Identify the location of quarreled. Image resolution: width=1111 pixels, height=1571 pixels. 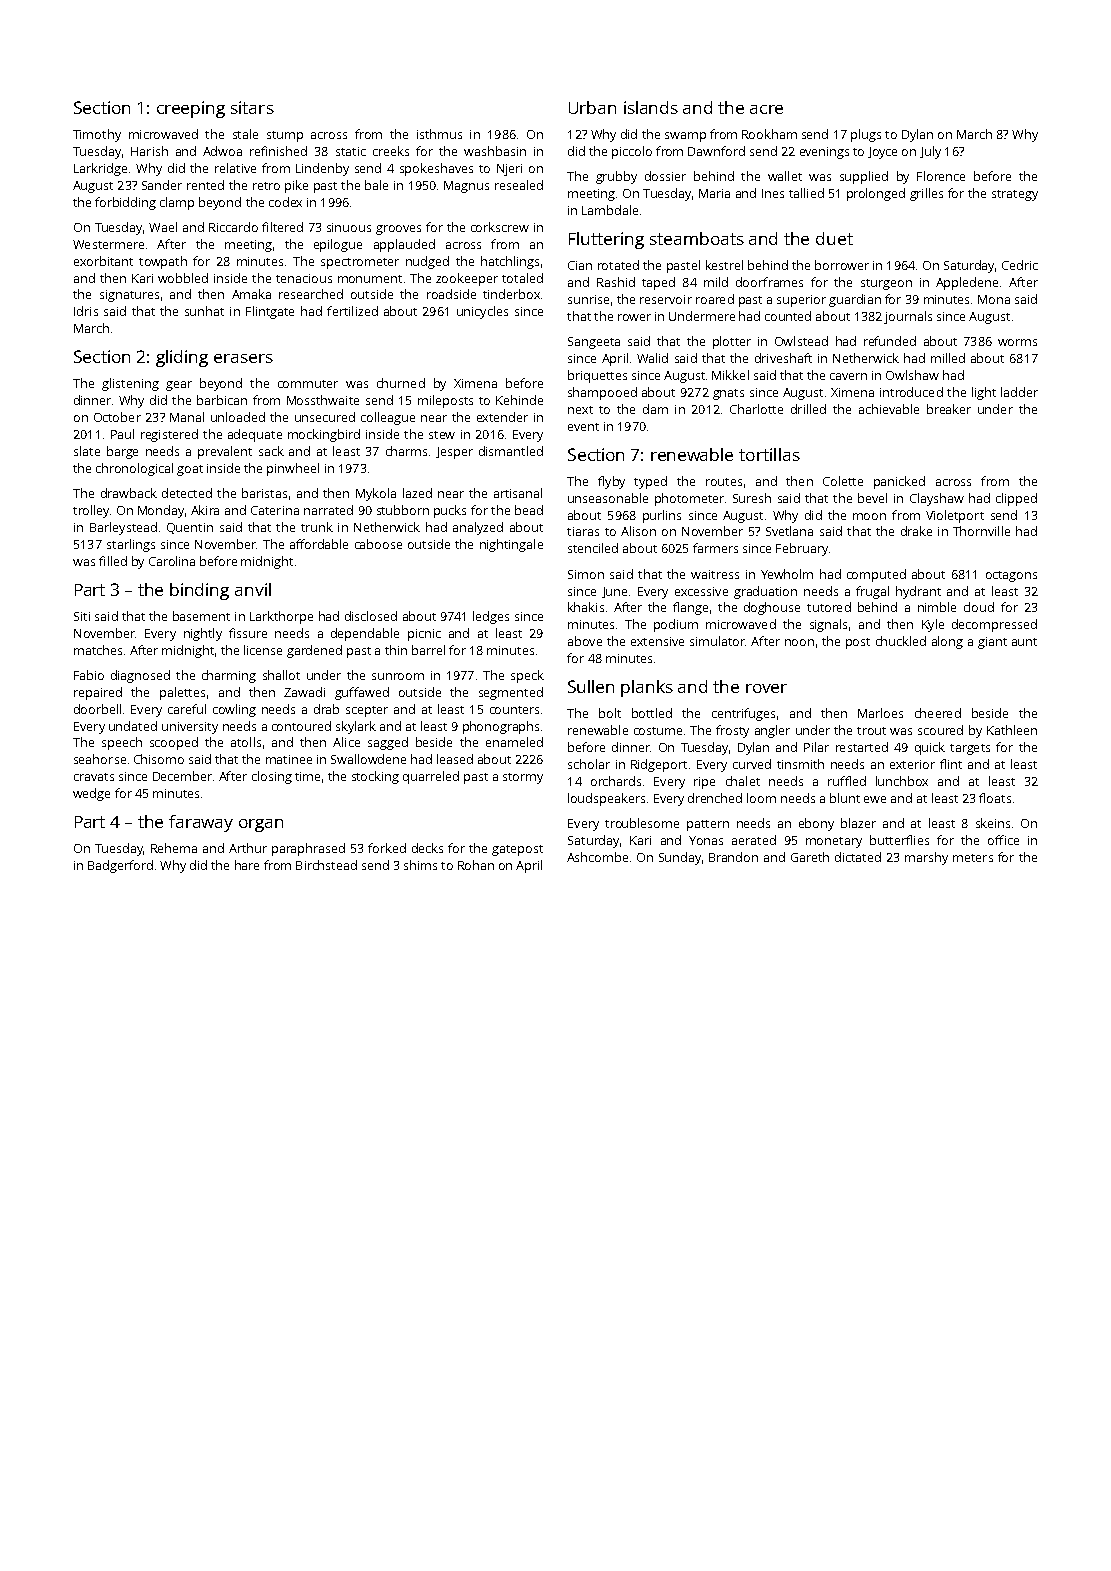
(431, 777).
